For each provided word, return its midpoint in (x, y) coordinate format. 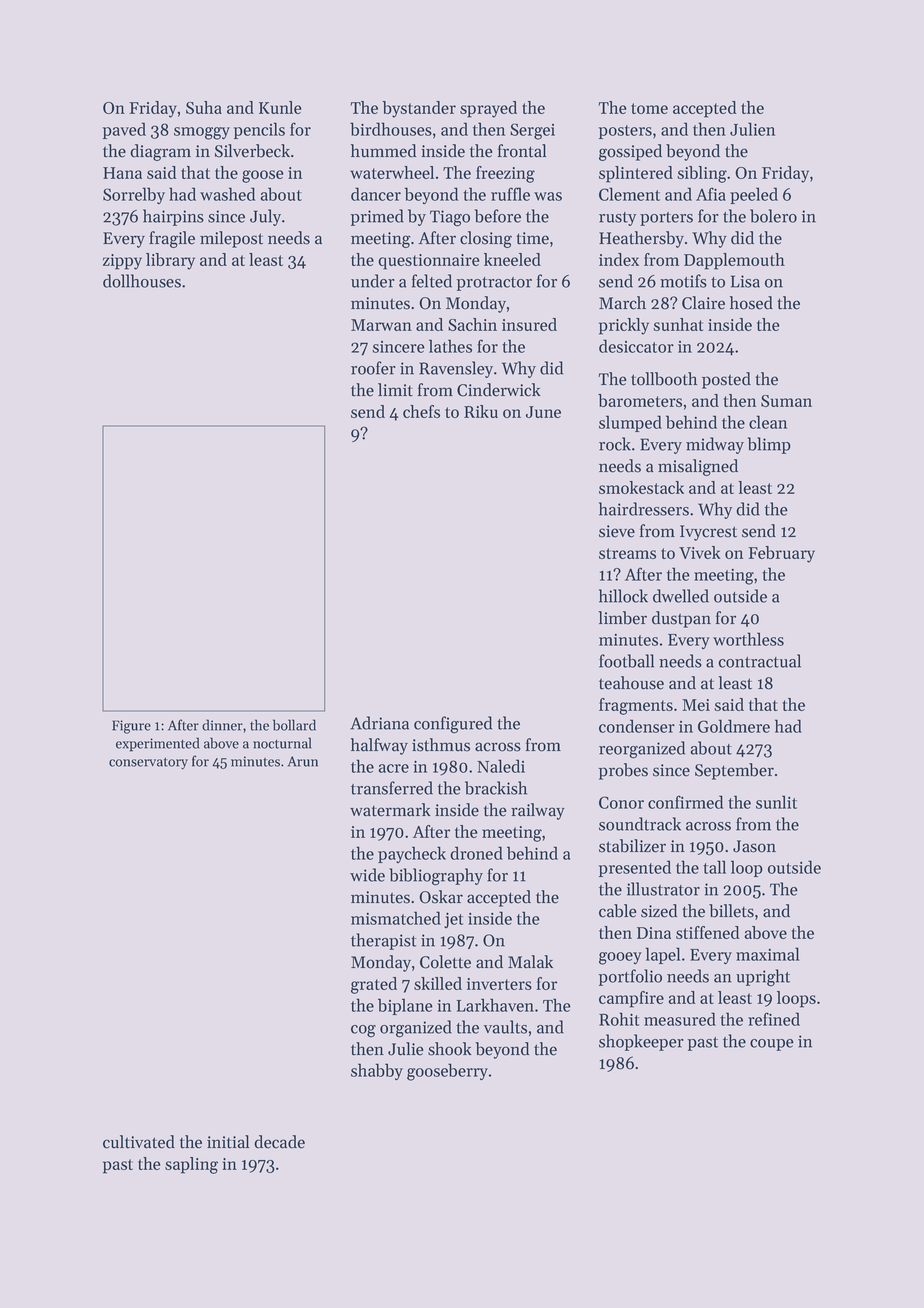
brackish (496, 788)
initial (228, 1142)
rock (615, 444)
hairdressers (644, 509)
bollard (294, 725)
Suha (204, 107)
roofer (373, 368)
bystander (419, 109)
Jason (754, 846)
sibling (702, 174)
